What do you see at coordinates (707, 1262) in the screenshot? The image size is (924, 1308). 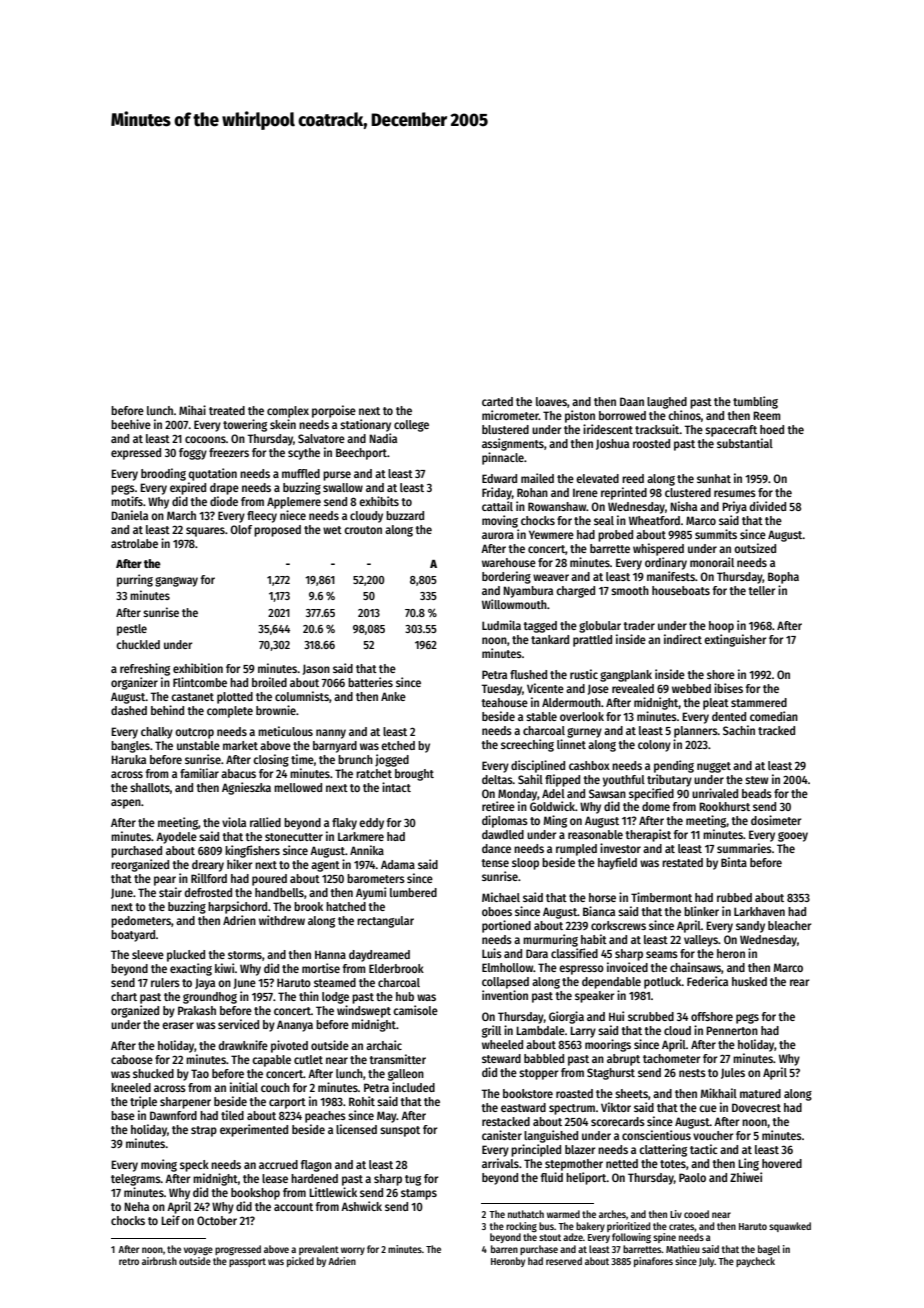 I see `July` at bounding box center [707, 1262].
